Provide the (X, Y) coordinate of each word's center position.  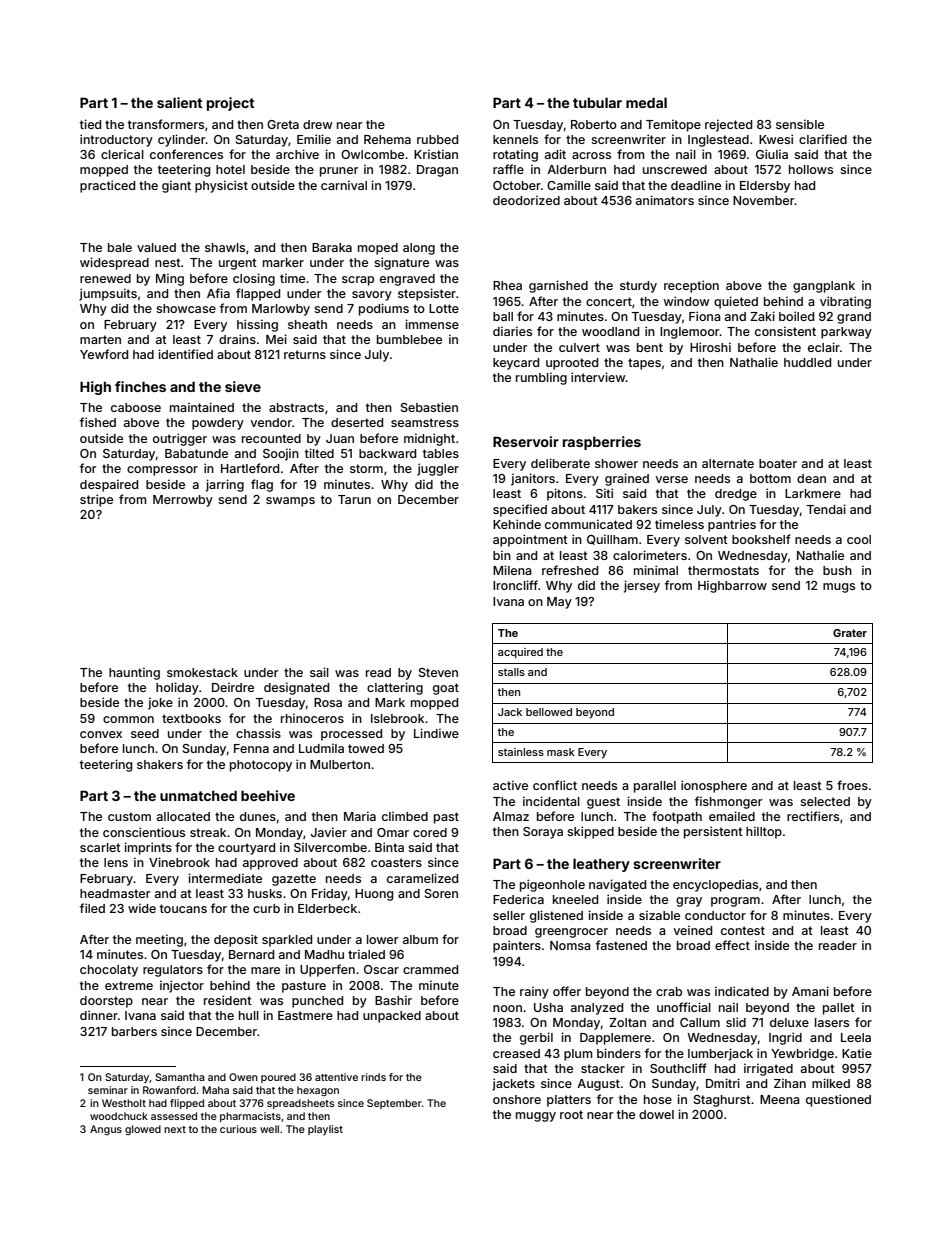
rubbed (437, 139)
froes (852, 785)
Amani (810, 991)
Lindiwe (436, 733)
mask (561, 752)
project (230, 104)
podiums (384, 309)
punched (317, 1002)
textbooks (191, 718)
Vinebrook (179, 862)
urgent (238, 264)
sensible (800, 124)
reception (691, 286)
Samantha (180, 1077)
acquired (520, 653)
